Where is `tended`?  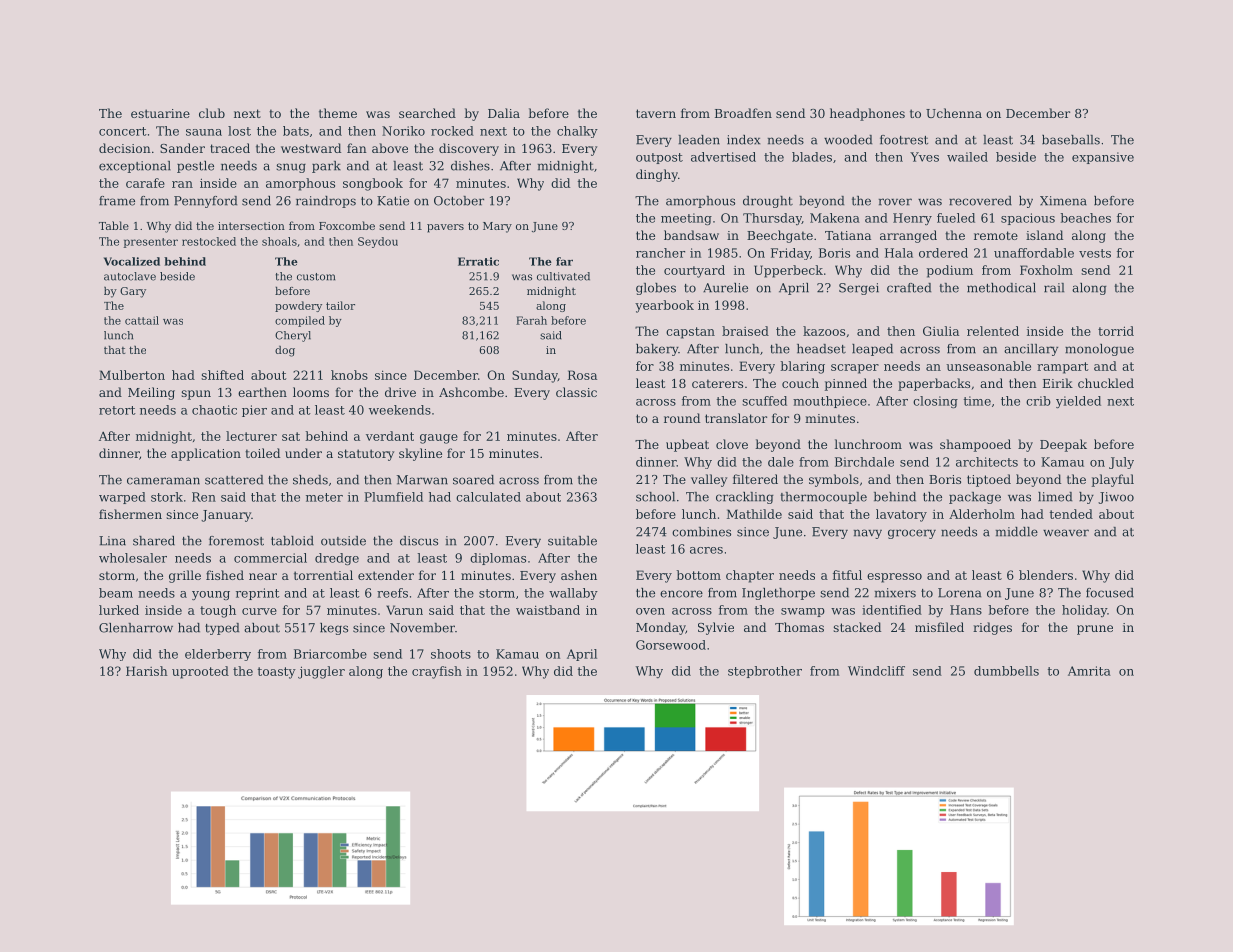
tended is located at coordinates (1071, 514).
